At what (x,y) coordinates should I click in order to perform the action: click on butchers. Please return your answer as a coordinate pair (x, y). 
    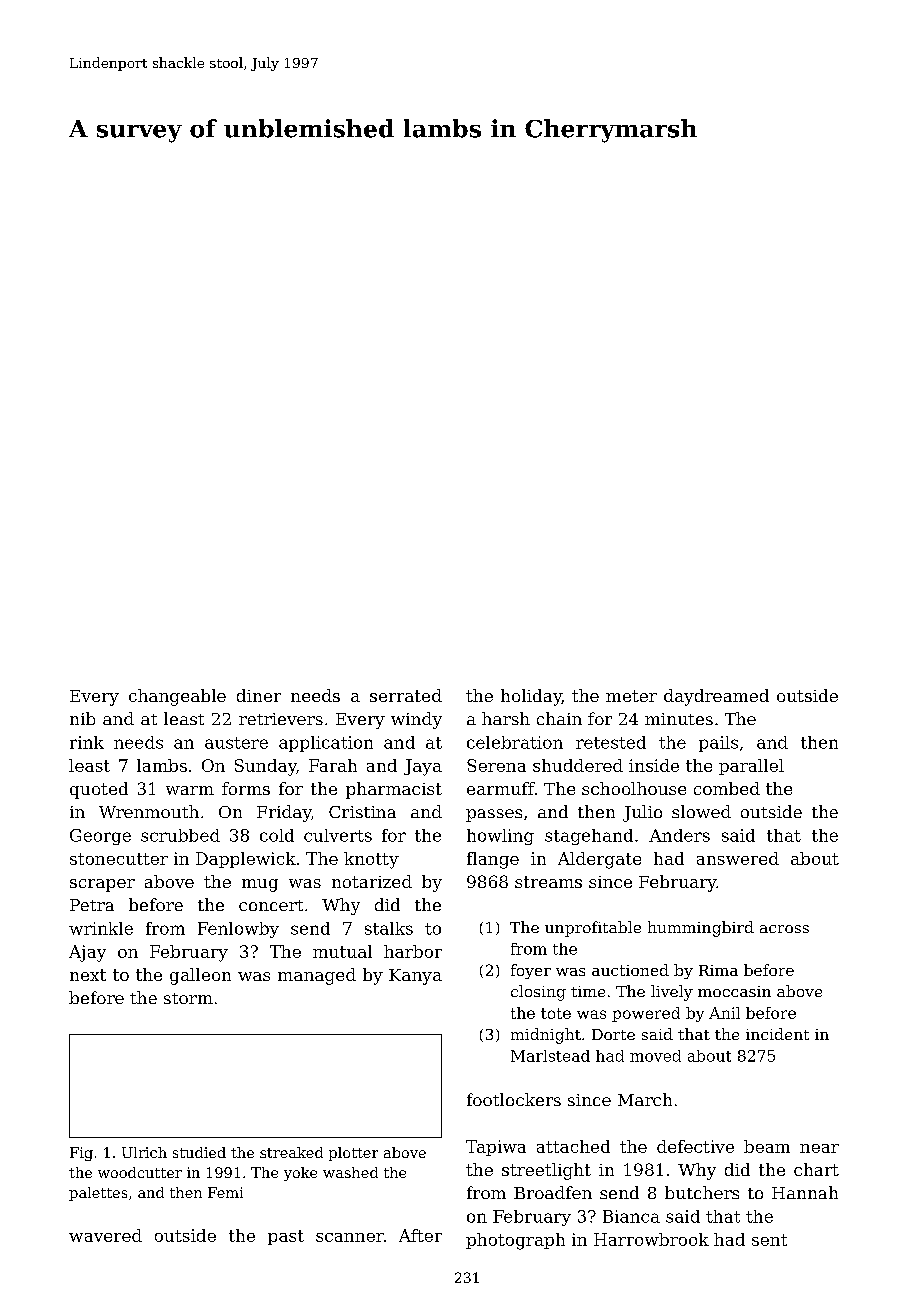
    Looking at the image, I should click on (702, 1192).
